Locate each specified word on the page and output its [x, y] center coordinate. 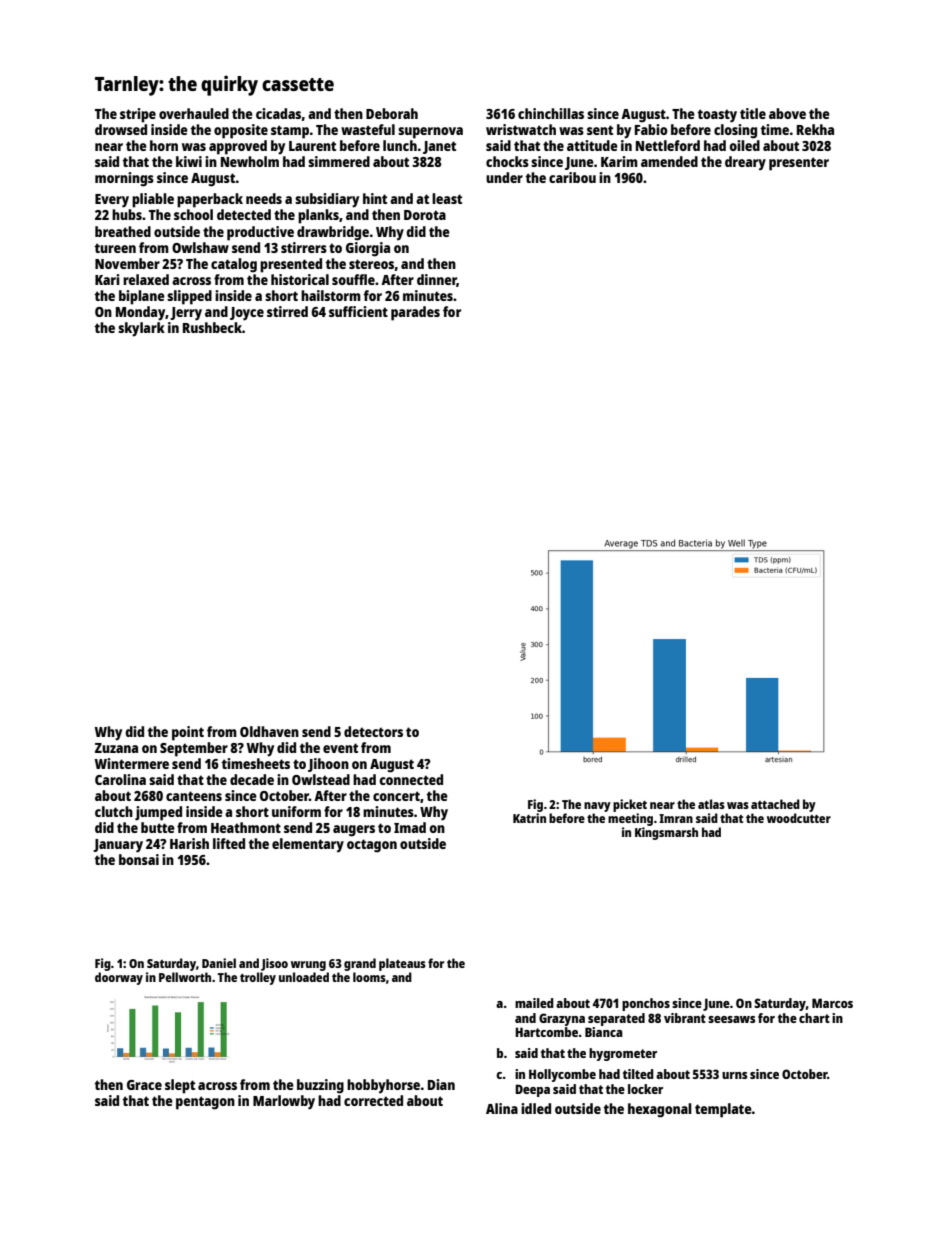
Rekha [815, 129]
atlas [711, 804]
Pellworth [185, 977]
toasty [717, 116]
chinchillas [551, 113]
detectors [373, 731]
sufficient [358, 311]
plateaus [402, 964]
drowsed [121, 129]
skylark [141, 329]
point [188, 733]
